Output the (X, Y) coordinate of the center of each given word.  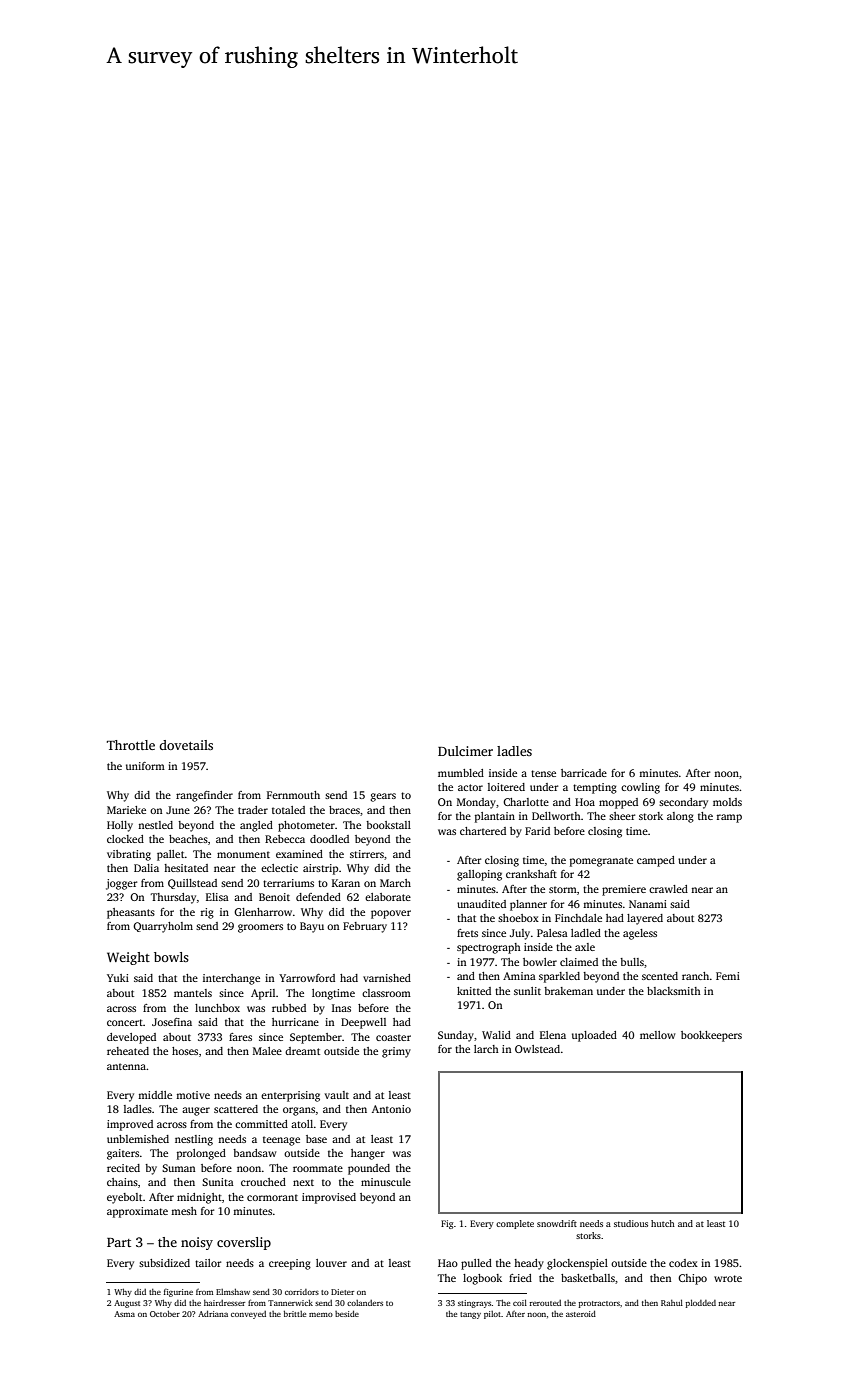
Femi (728, 976)
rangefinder (204, 796)
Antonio (391, 1109)
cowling (640, 788)
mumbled (461, 773)
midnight (199, 1198)
